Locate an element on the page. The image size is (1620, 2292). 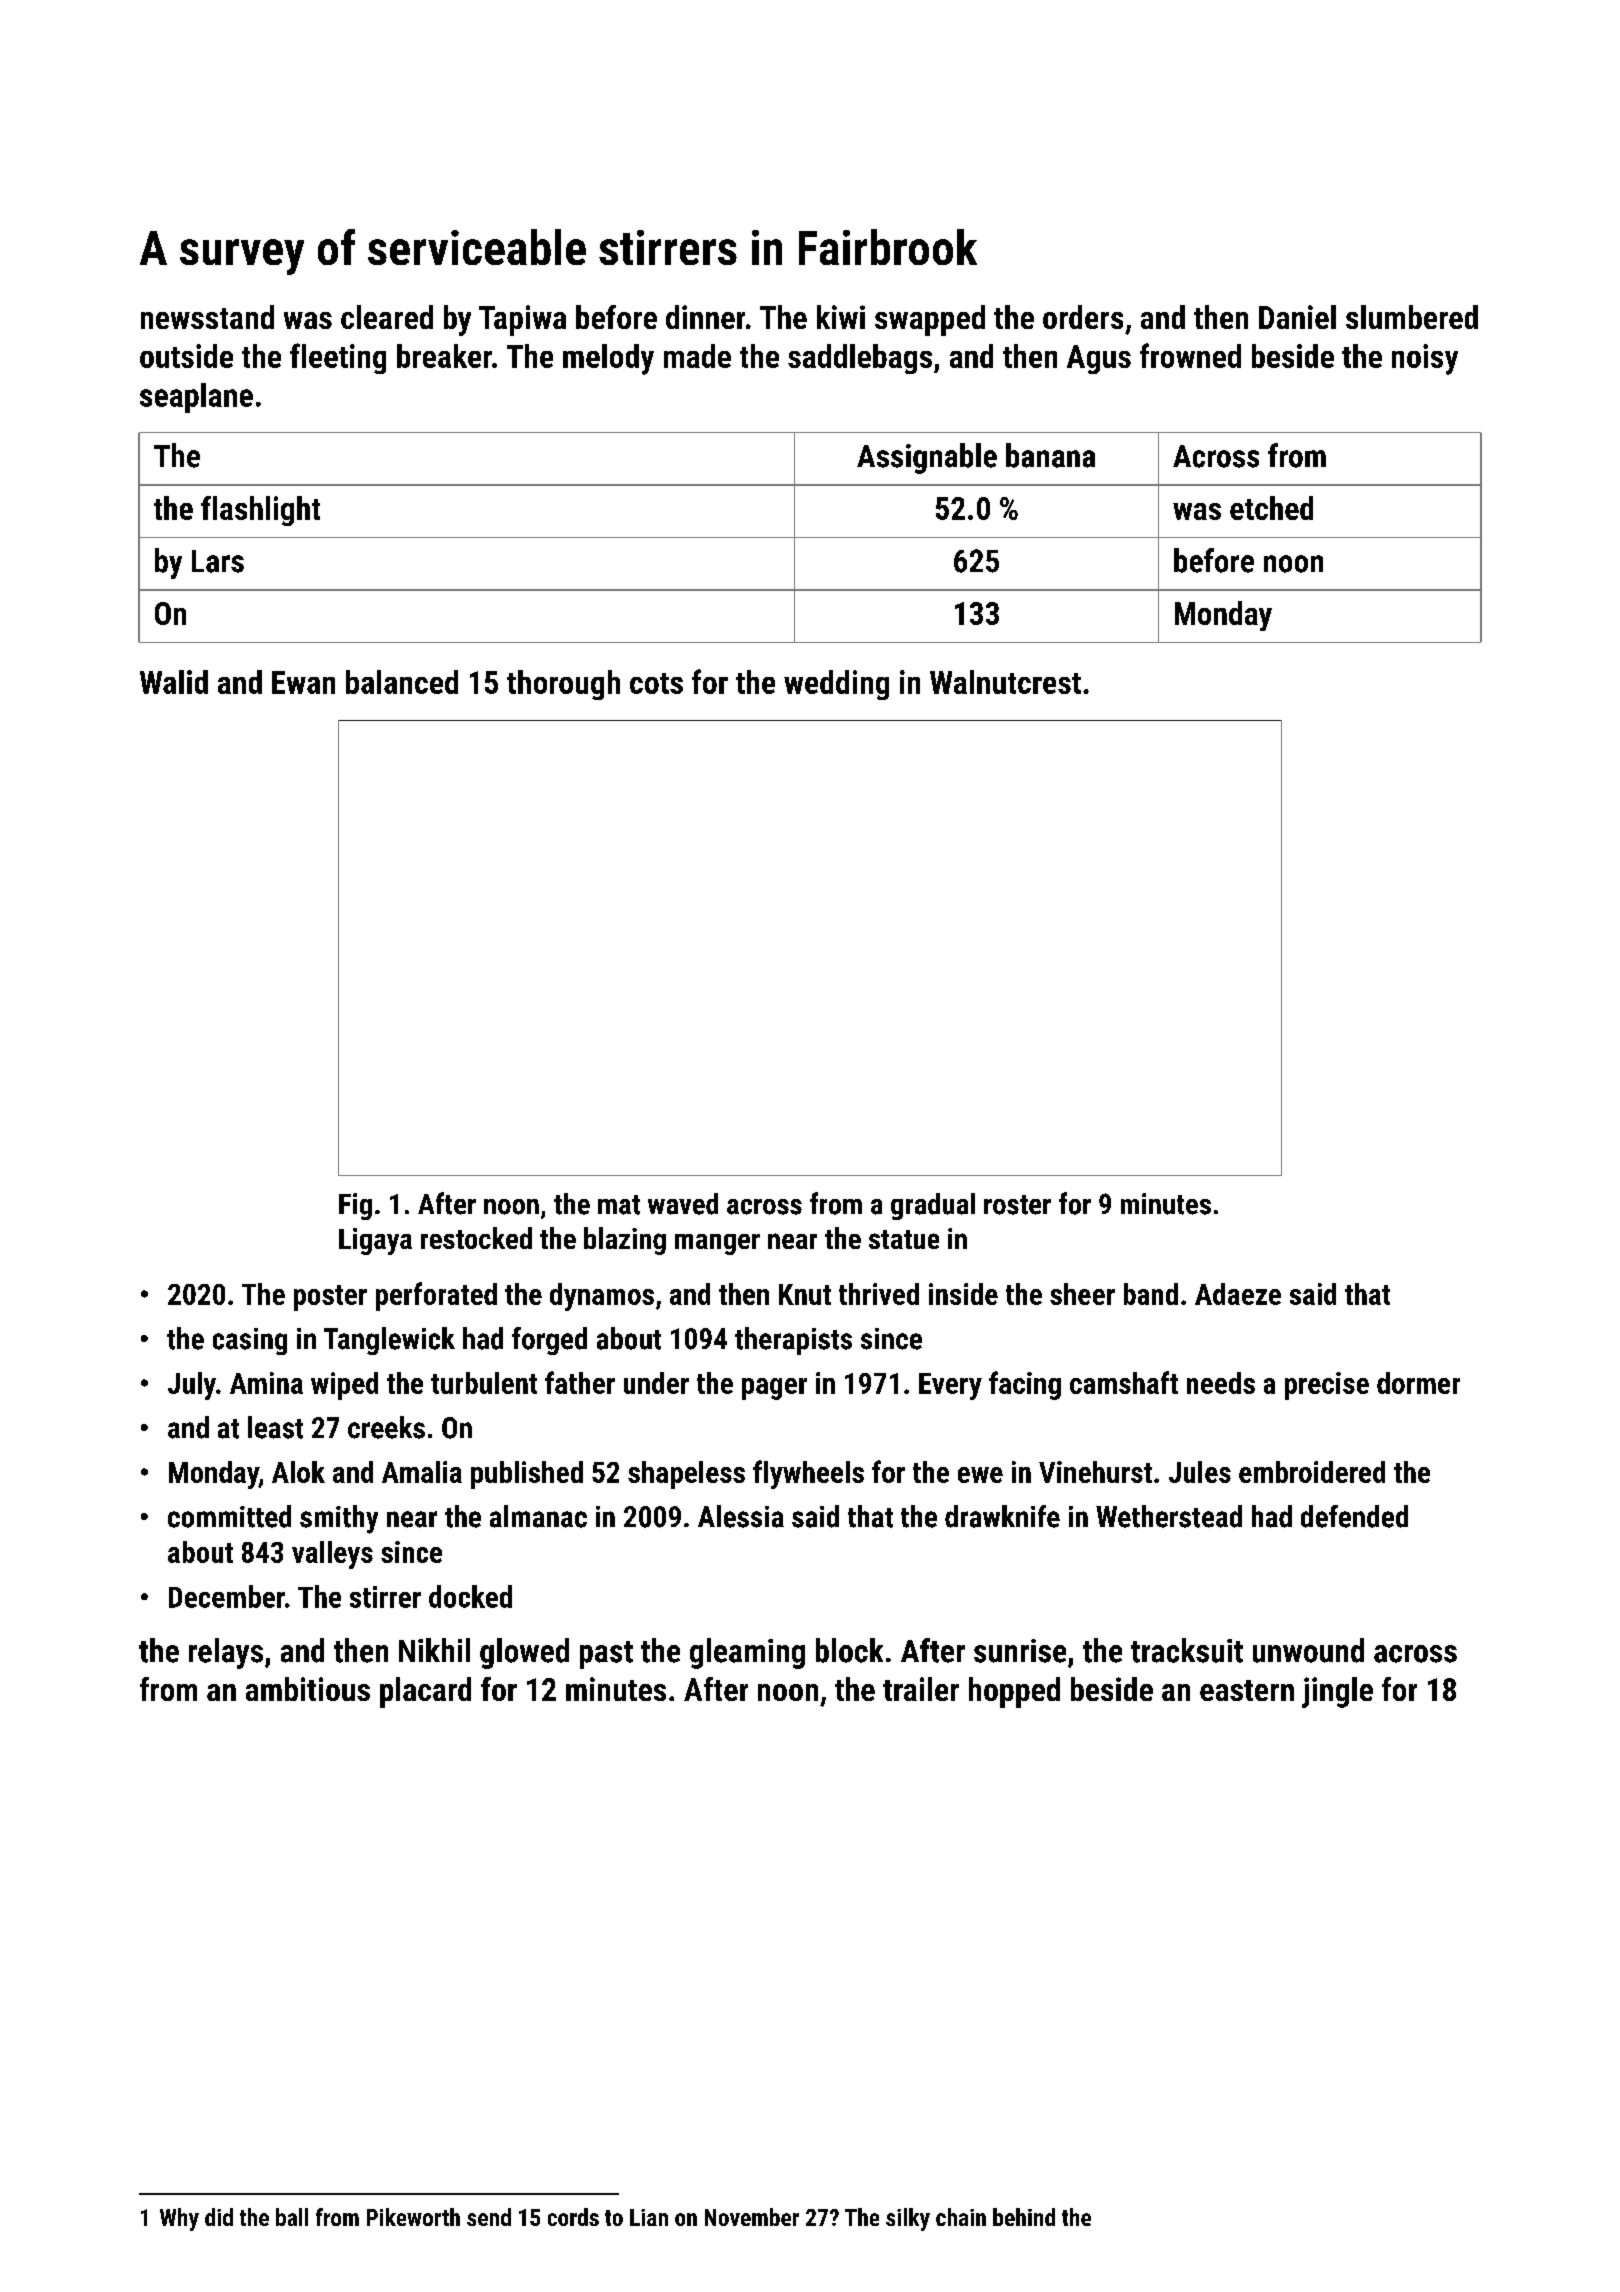
Adaeze is located at coordinates (1238, 1294).
